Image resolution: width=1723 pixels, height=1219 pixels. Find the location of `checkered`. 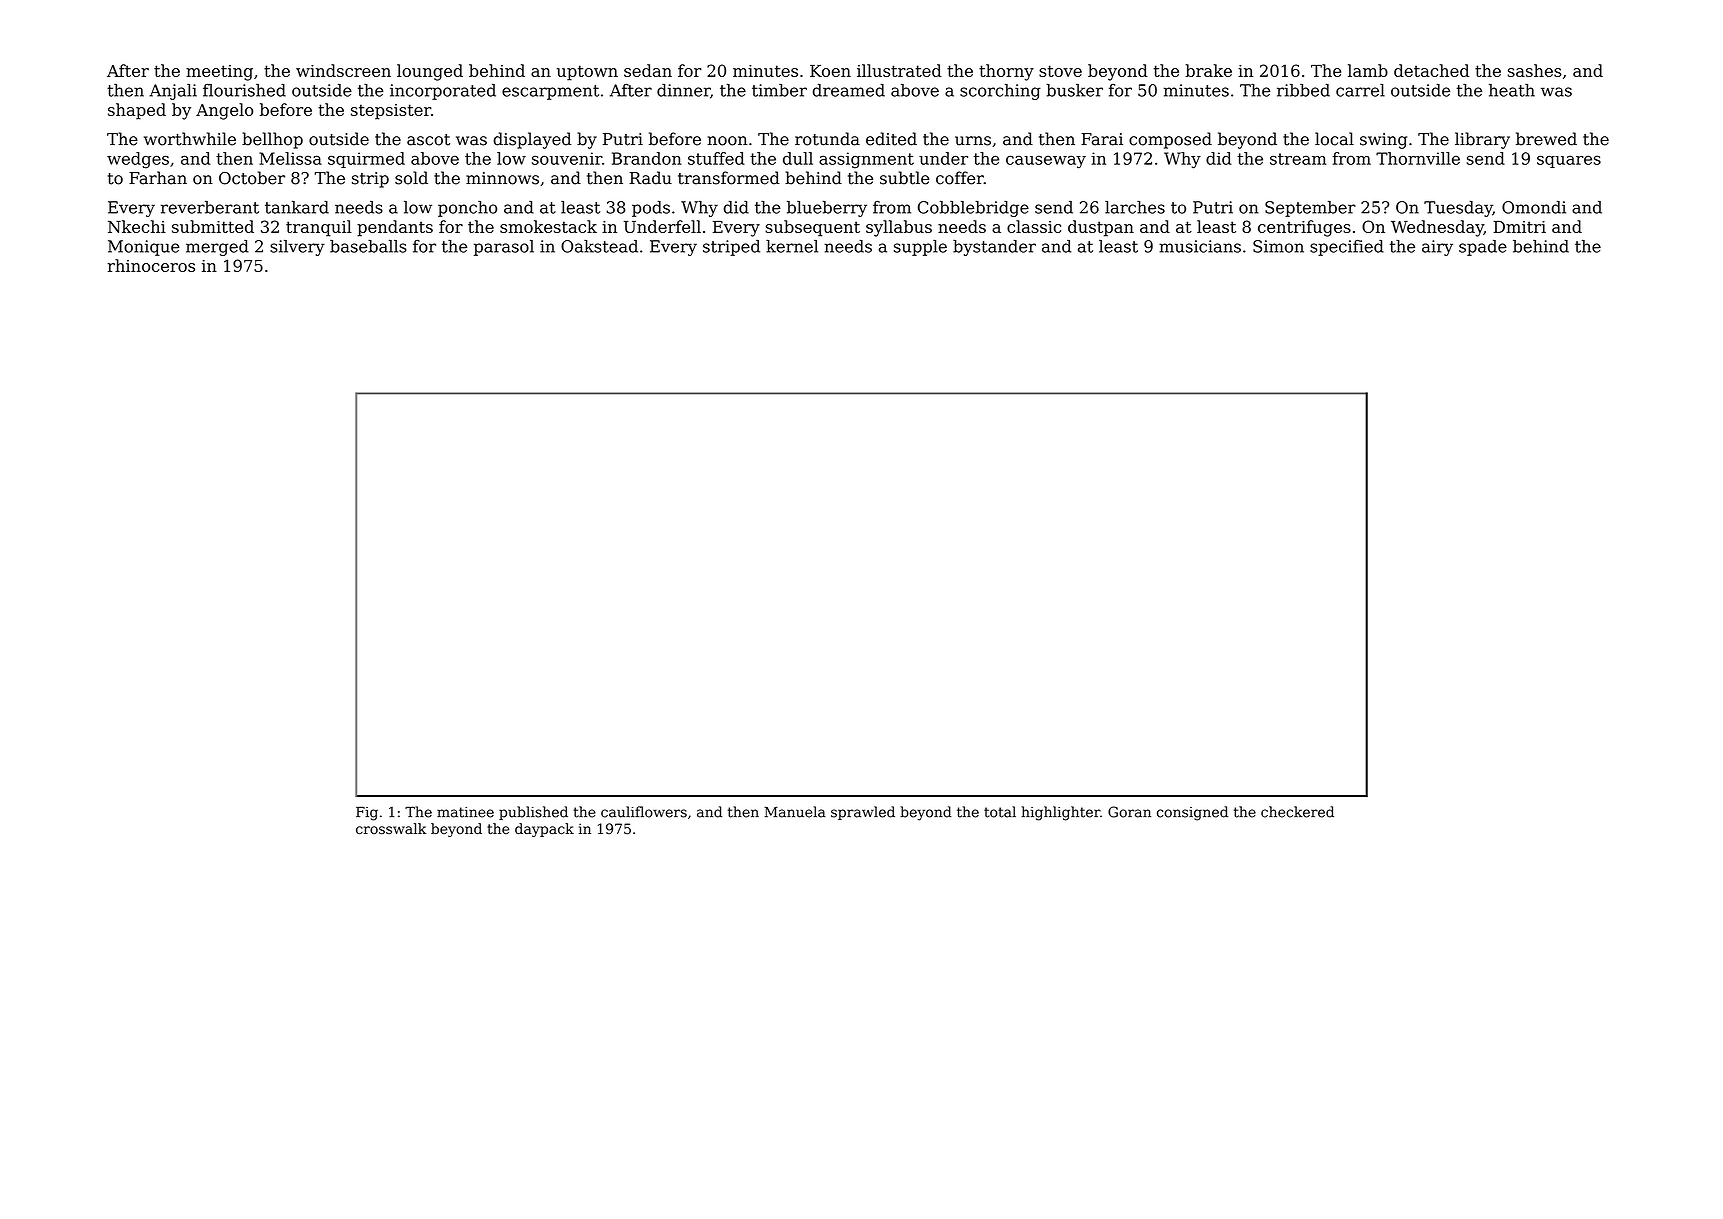

checkered is located at coordinates (1297, 812).
